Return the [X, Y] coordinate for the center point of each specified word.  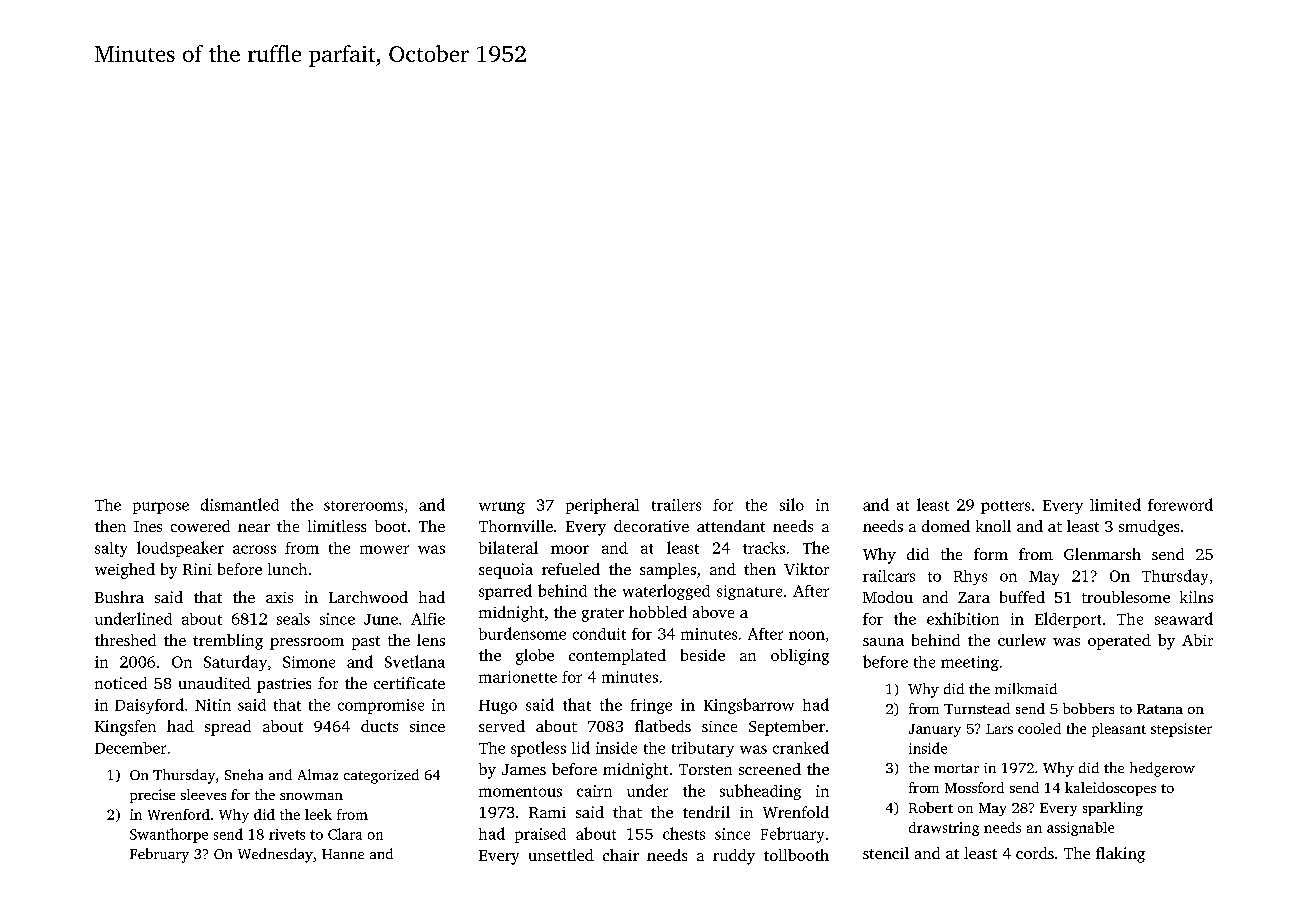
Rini [197, 569]
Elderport [1068, 620]
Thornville [516, 526]
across [254, 549]
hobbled [658, 612]
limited [1115, 504]
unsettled [561, 855]
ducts [379, 726]
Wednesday [275, 855]
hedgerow [1162, 769]
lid [581, 747]
